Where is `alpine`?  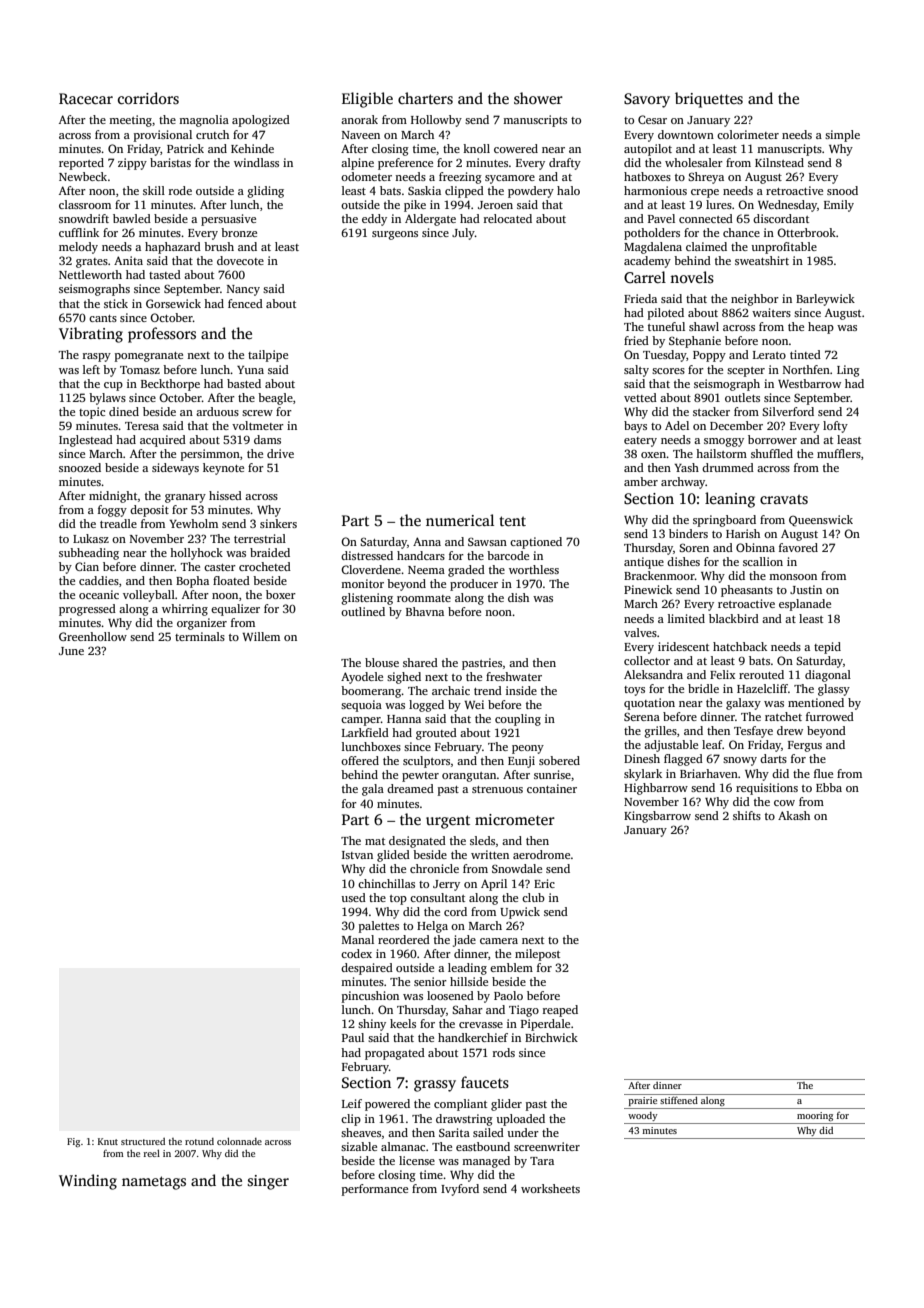 alpine is located at coordinates (357, 164).
